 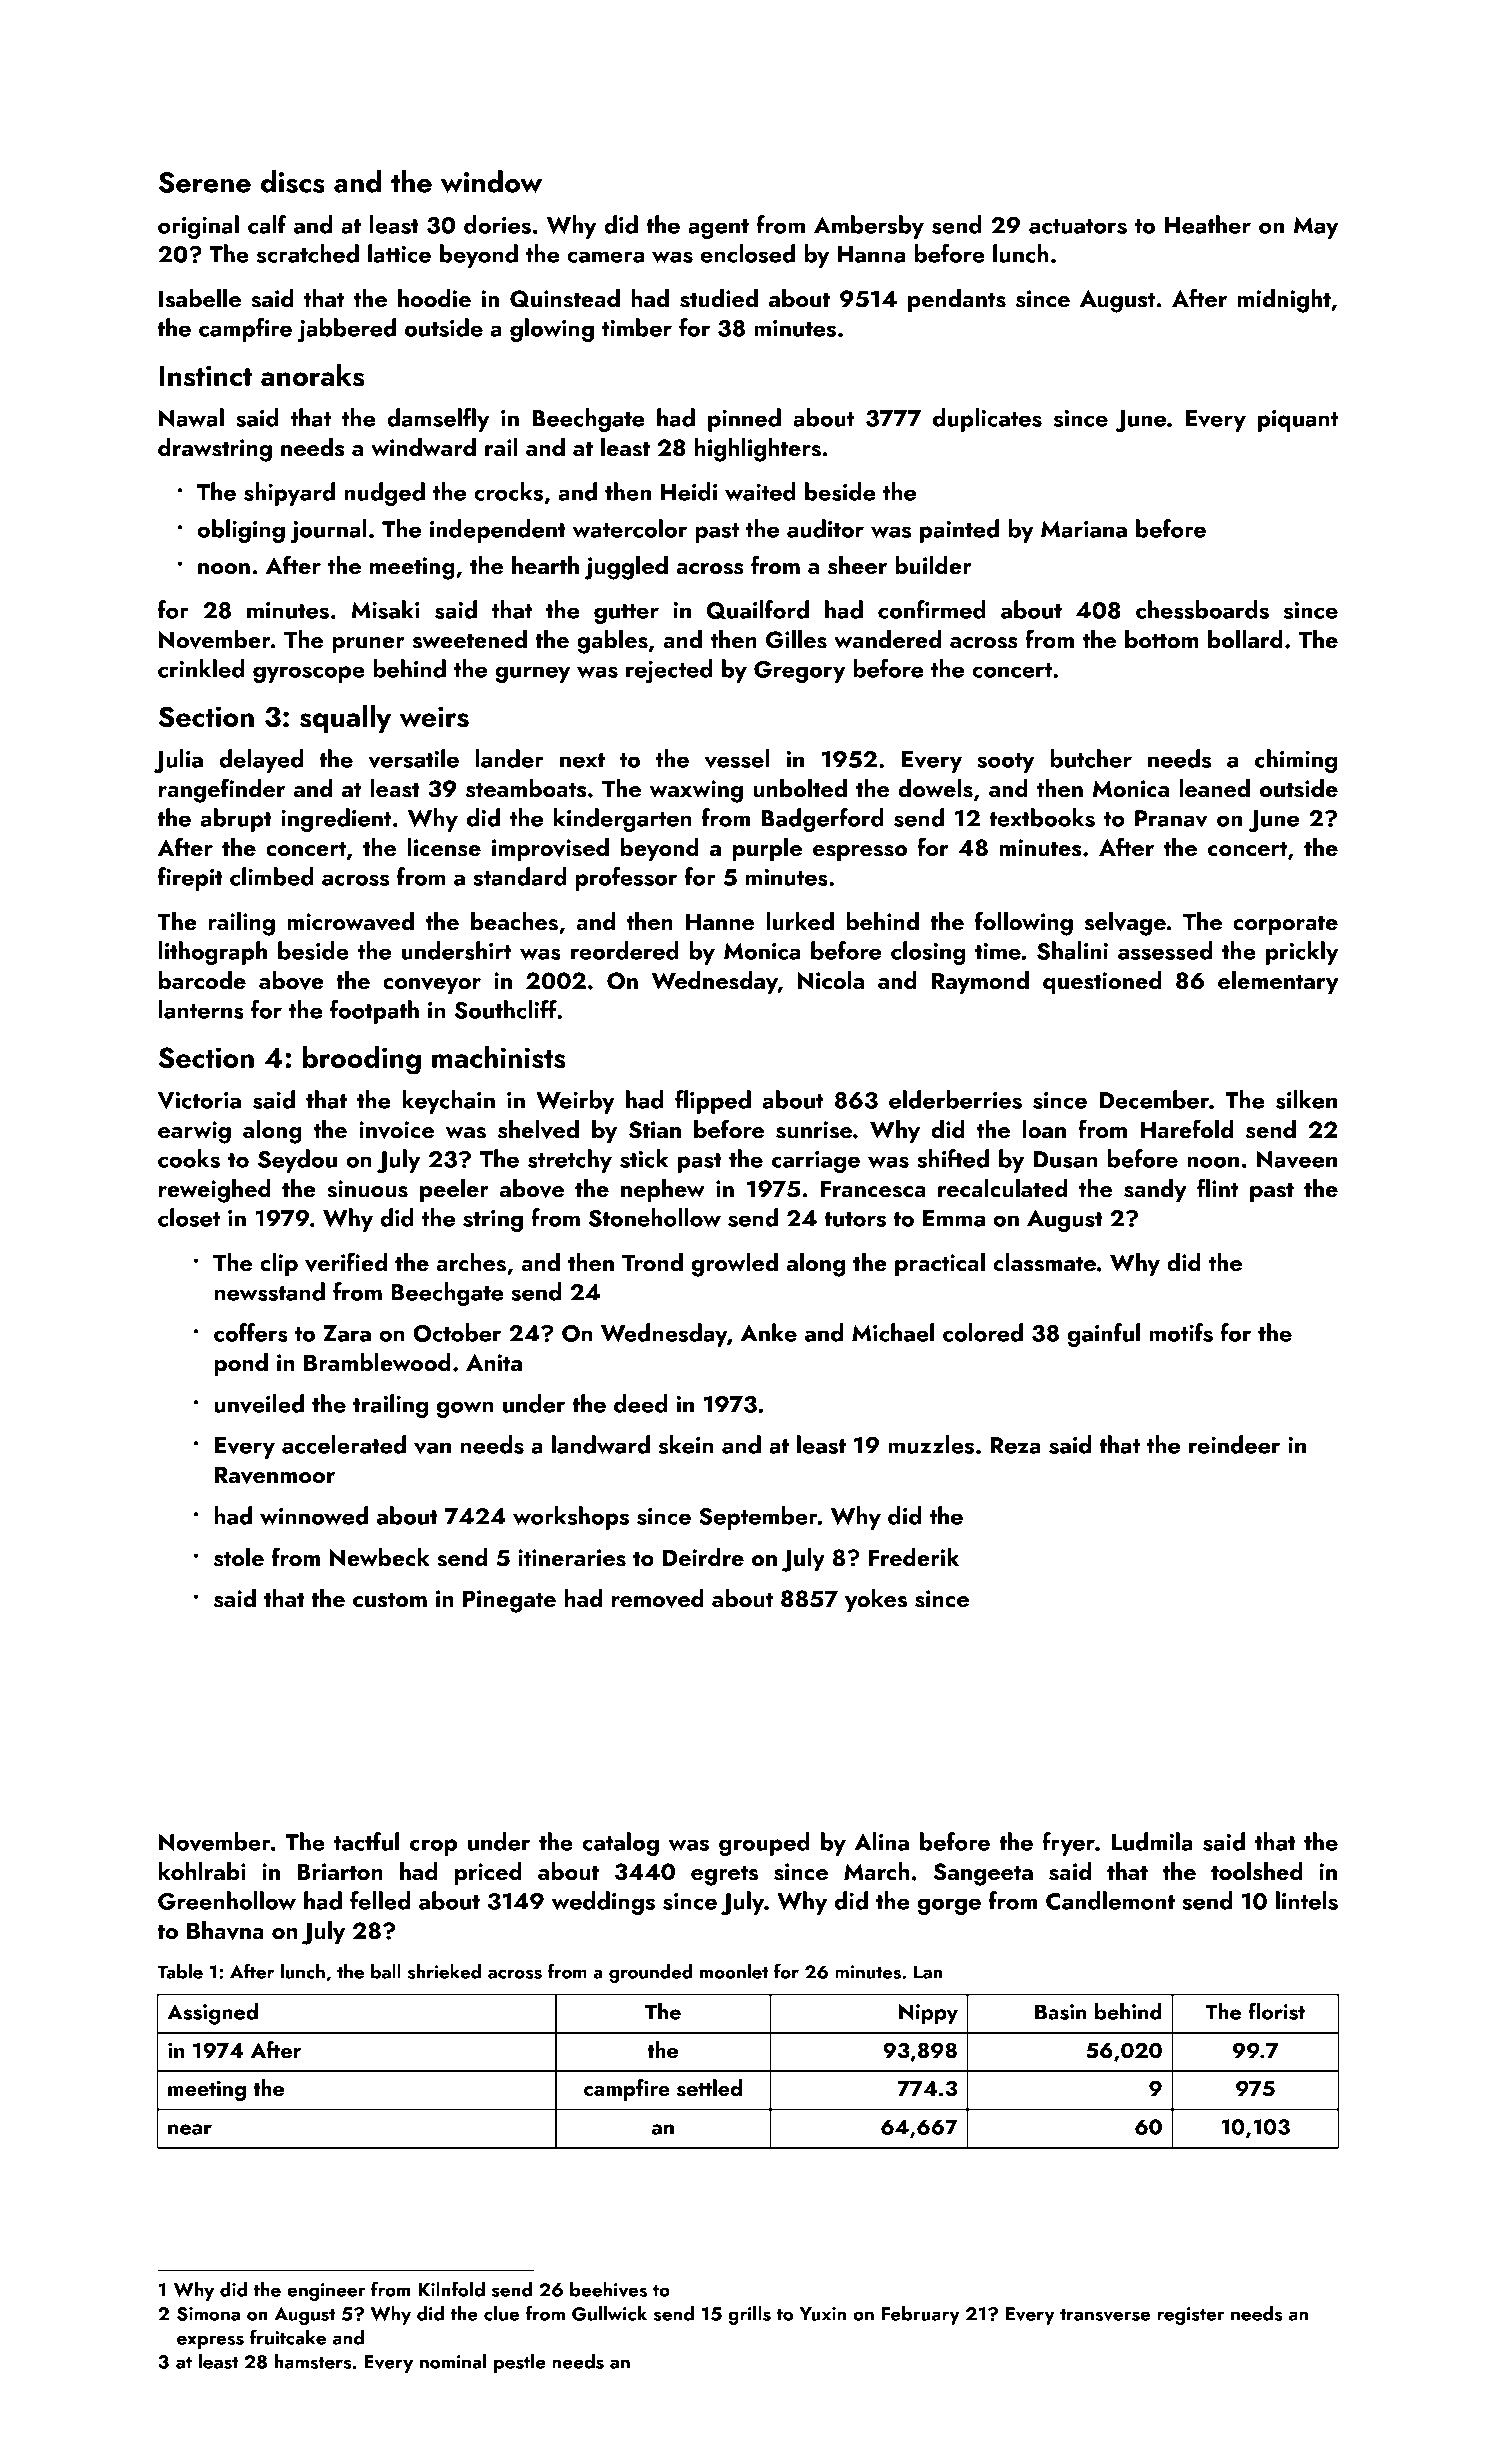 What do you see at coordinates (760, 491) in the screenshot?
I see `waited` at bounding box center [760, 491].
